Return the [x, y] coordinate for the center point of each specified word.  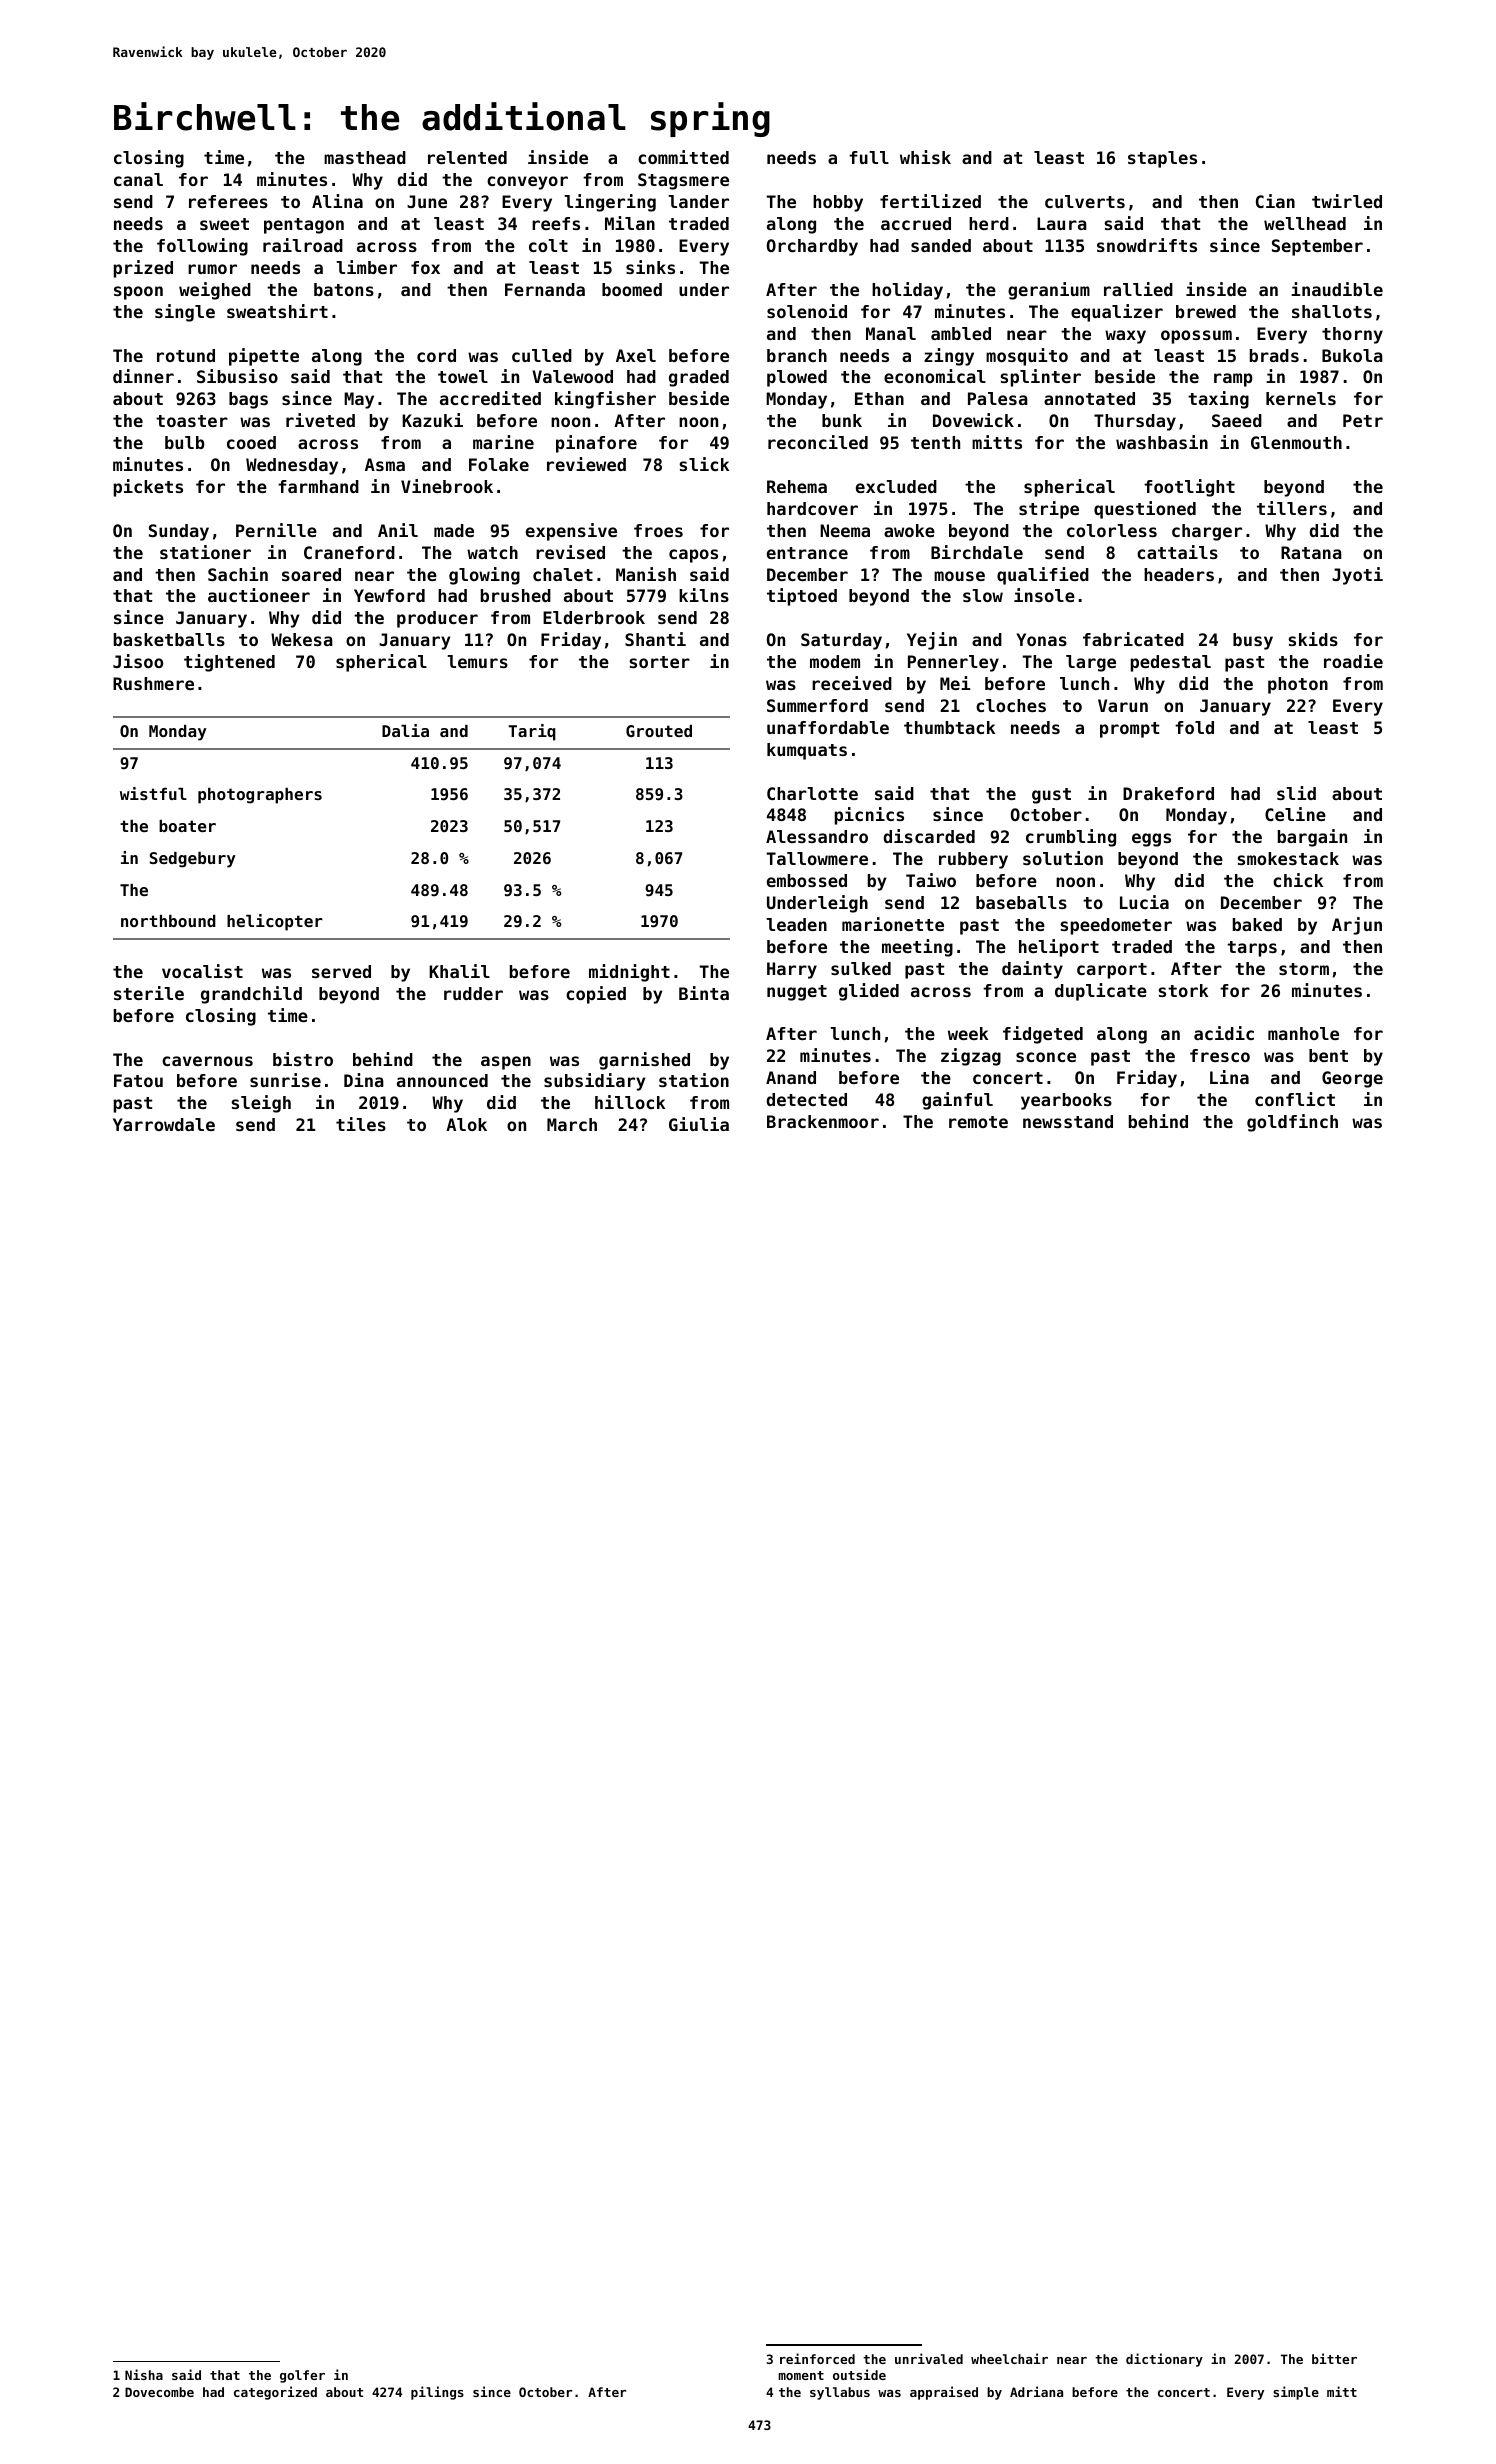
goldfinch [1292, 1123]
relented [467, 157]
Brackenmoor [823, 1121]
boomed [632, 289]
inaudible [1337, 289]
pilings [437, 2393]
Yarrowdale [164, 1124]
